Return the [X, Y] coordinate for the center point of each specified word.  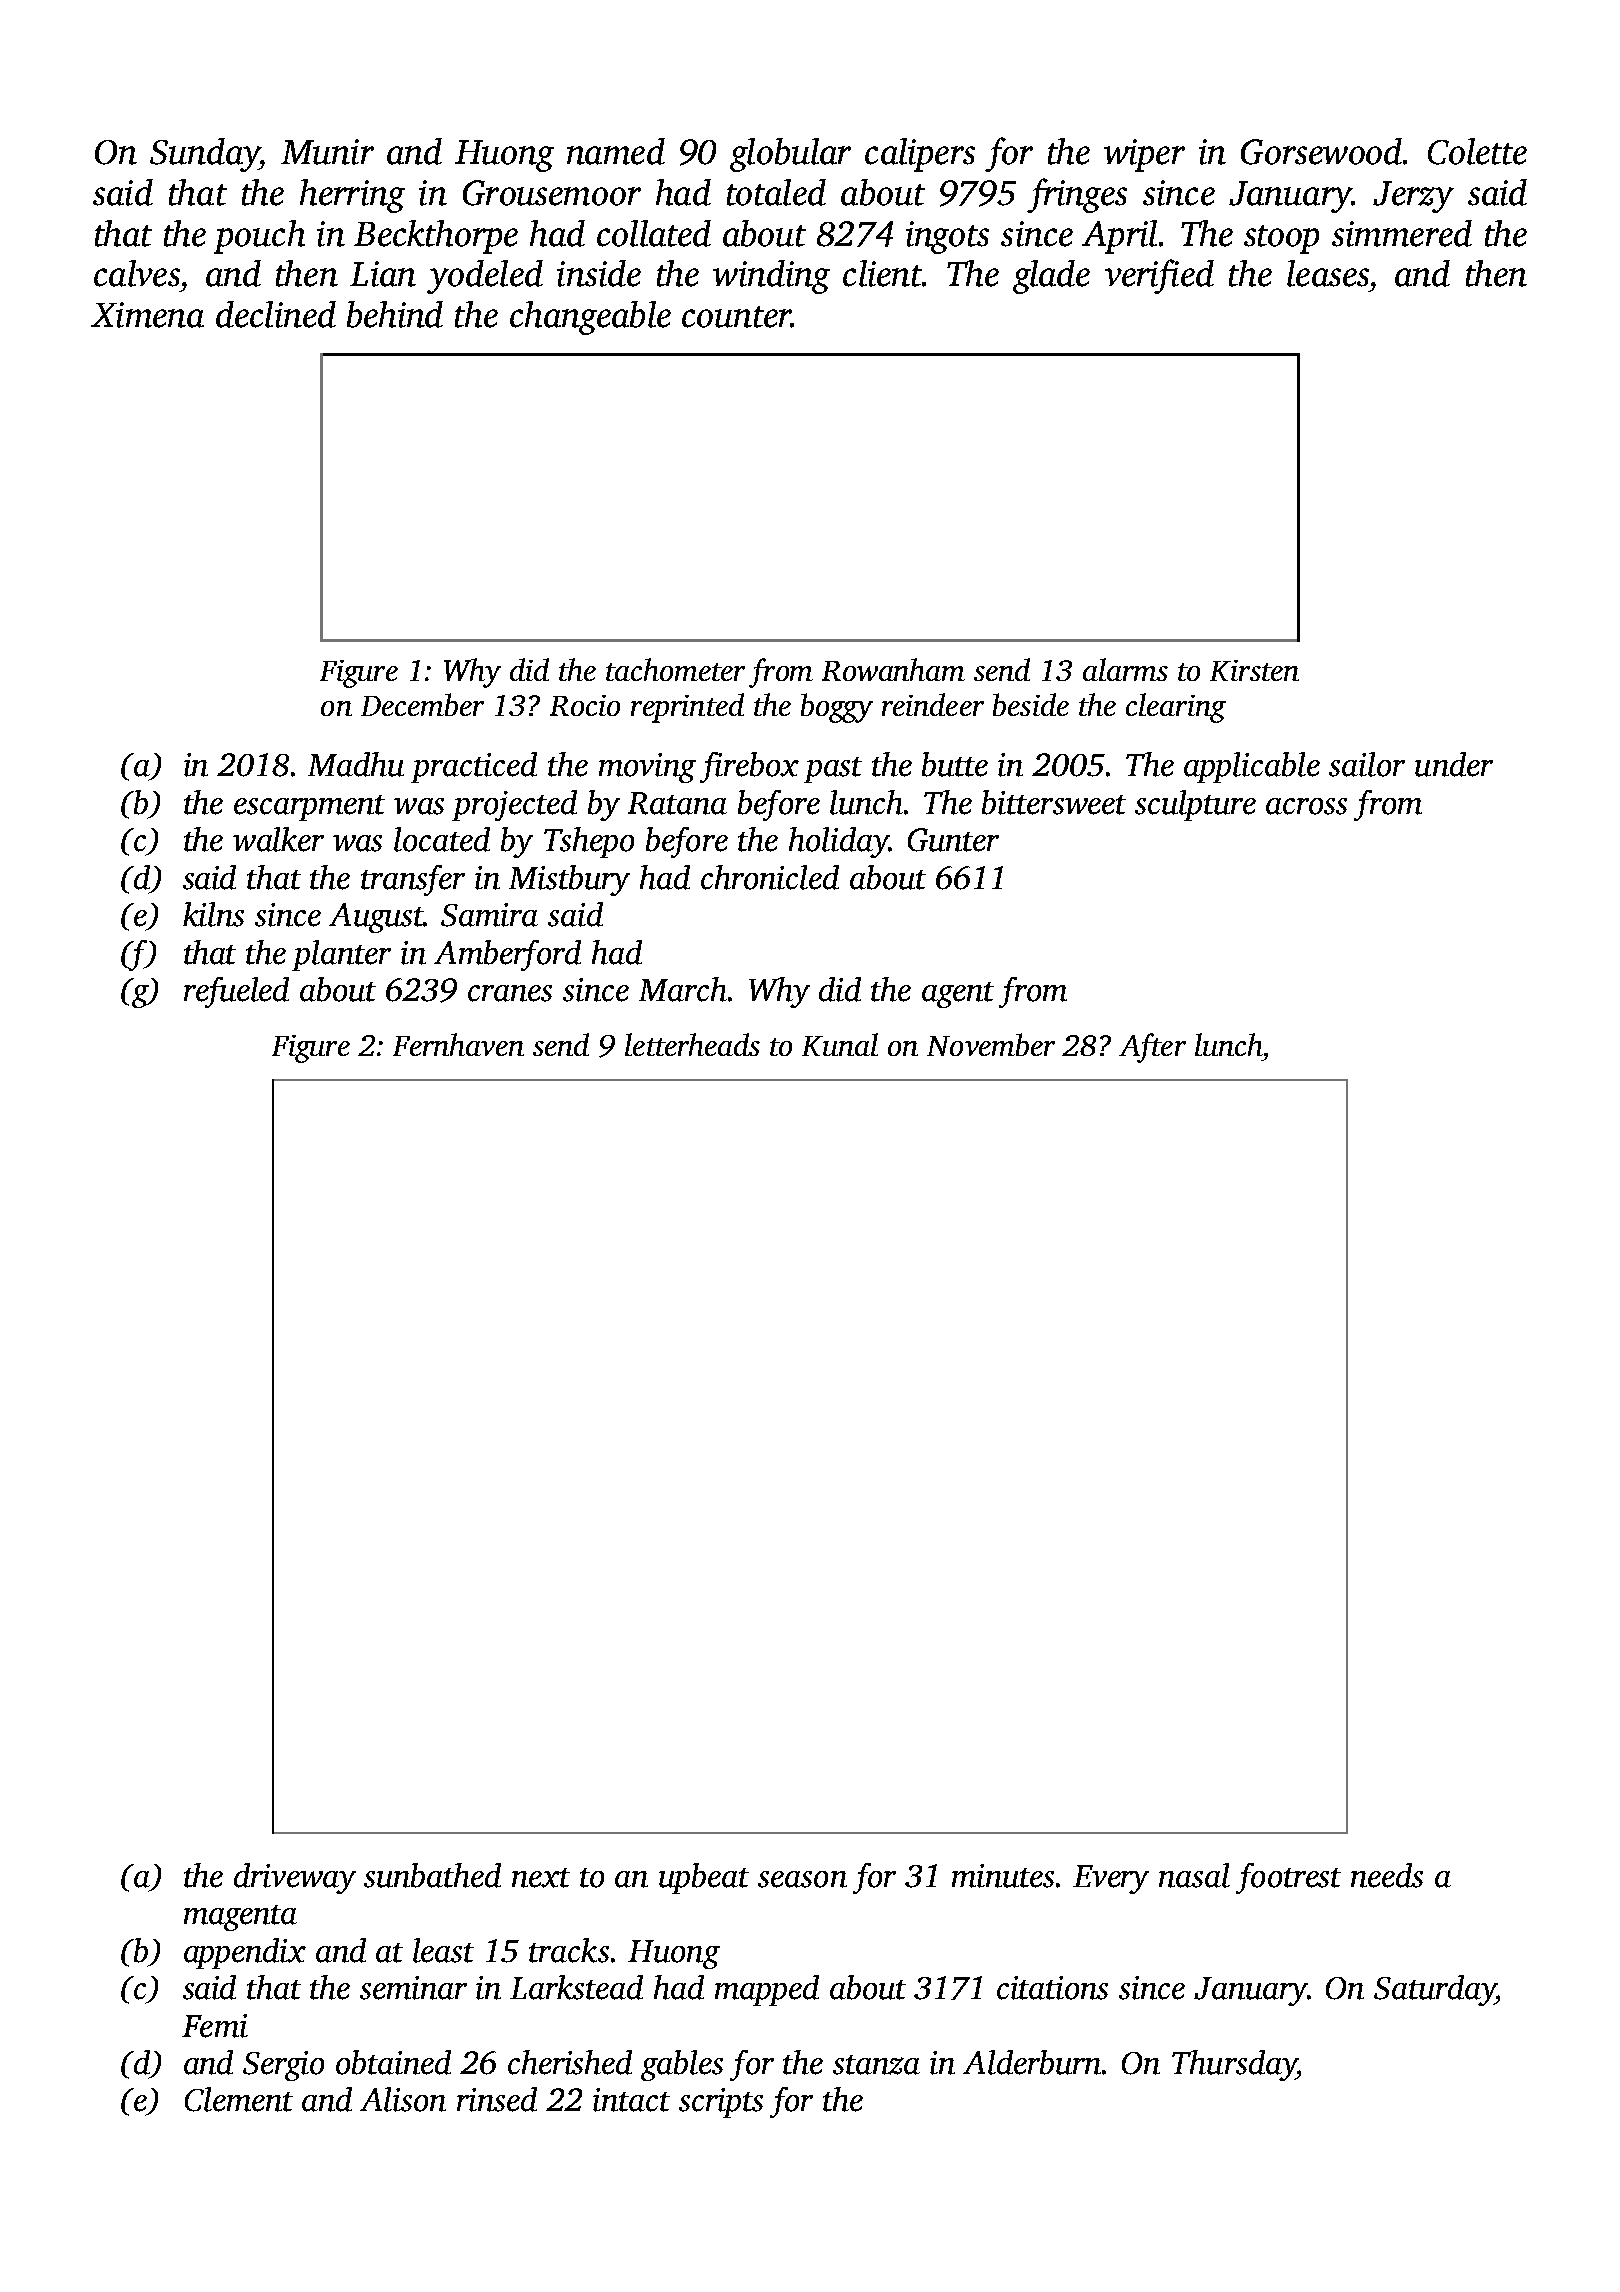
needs [1387, 1875]
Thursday [1234, 2065]
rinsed [497, 2099]
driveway [295, 1878]
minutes [1003, 1876]
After [1152, 1048]
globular [790, 155]
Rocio [585, 705]
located [442, 839]
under [1454, 764]
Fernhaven [458, 1044]
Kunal [840, 1044]
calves [136, 273]
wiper [1144, 155]
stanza [876, 2065]
